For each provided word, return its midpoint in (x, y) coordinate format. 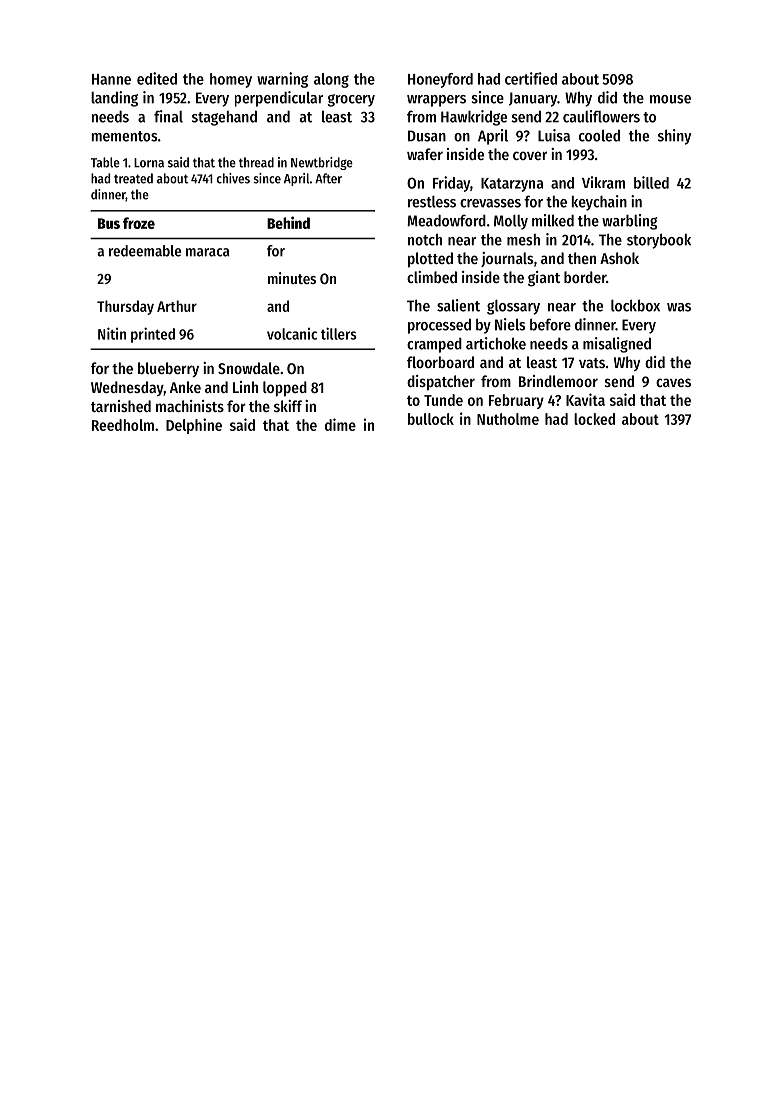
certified (531, 78)
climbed (432, 277)
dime (340, 424)
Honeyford (440, 80)
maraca (208, 252)
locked (594, 419)
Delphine (194, 426)
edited (157, 78)
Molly (511, 222)
